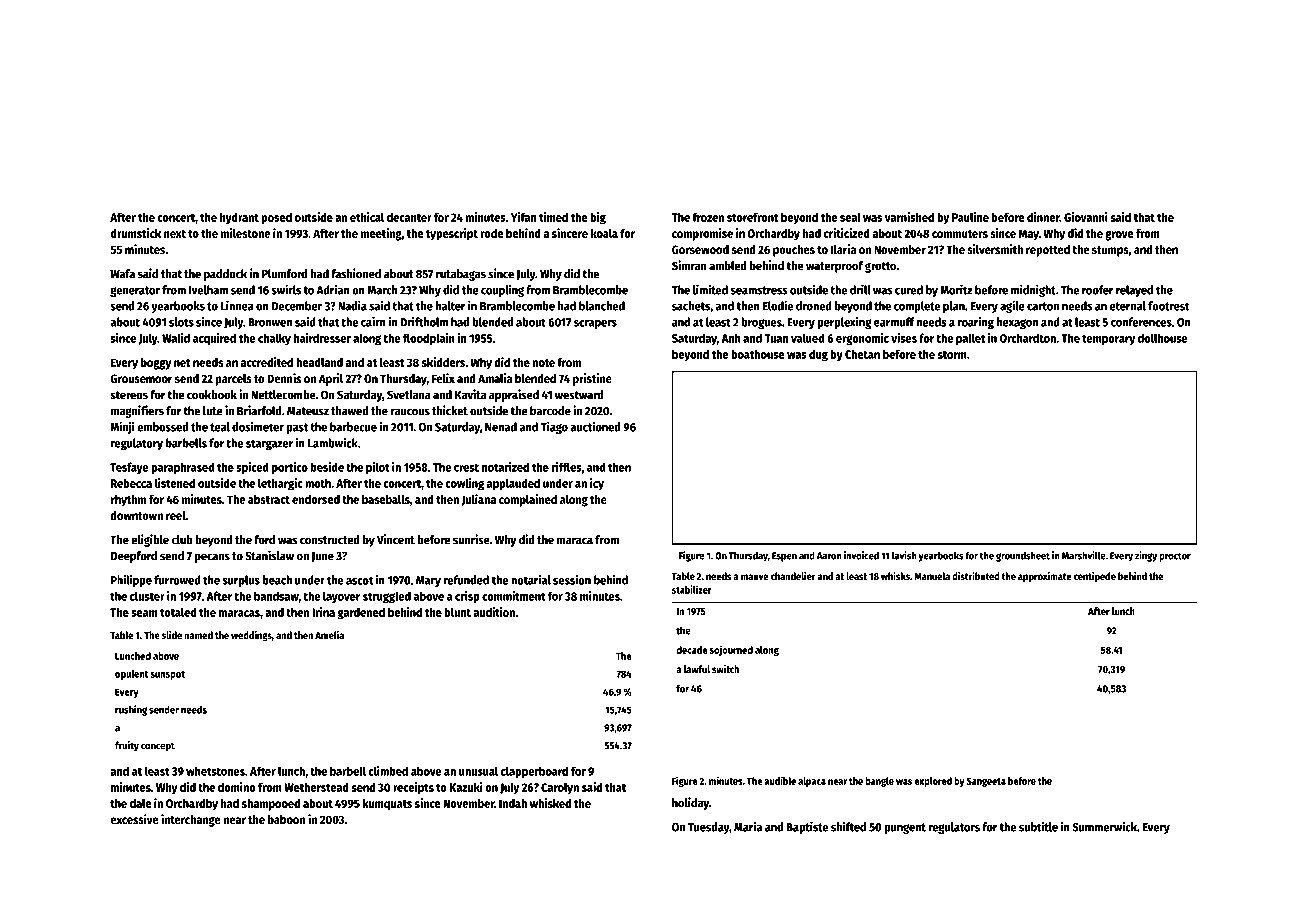 Image resolution: width=1308 pixels, height=924 pixels. What do you see at coordinates (970, 217) in the screenshot?
I see `Pauline` at bounding box center [970, 217].
